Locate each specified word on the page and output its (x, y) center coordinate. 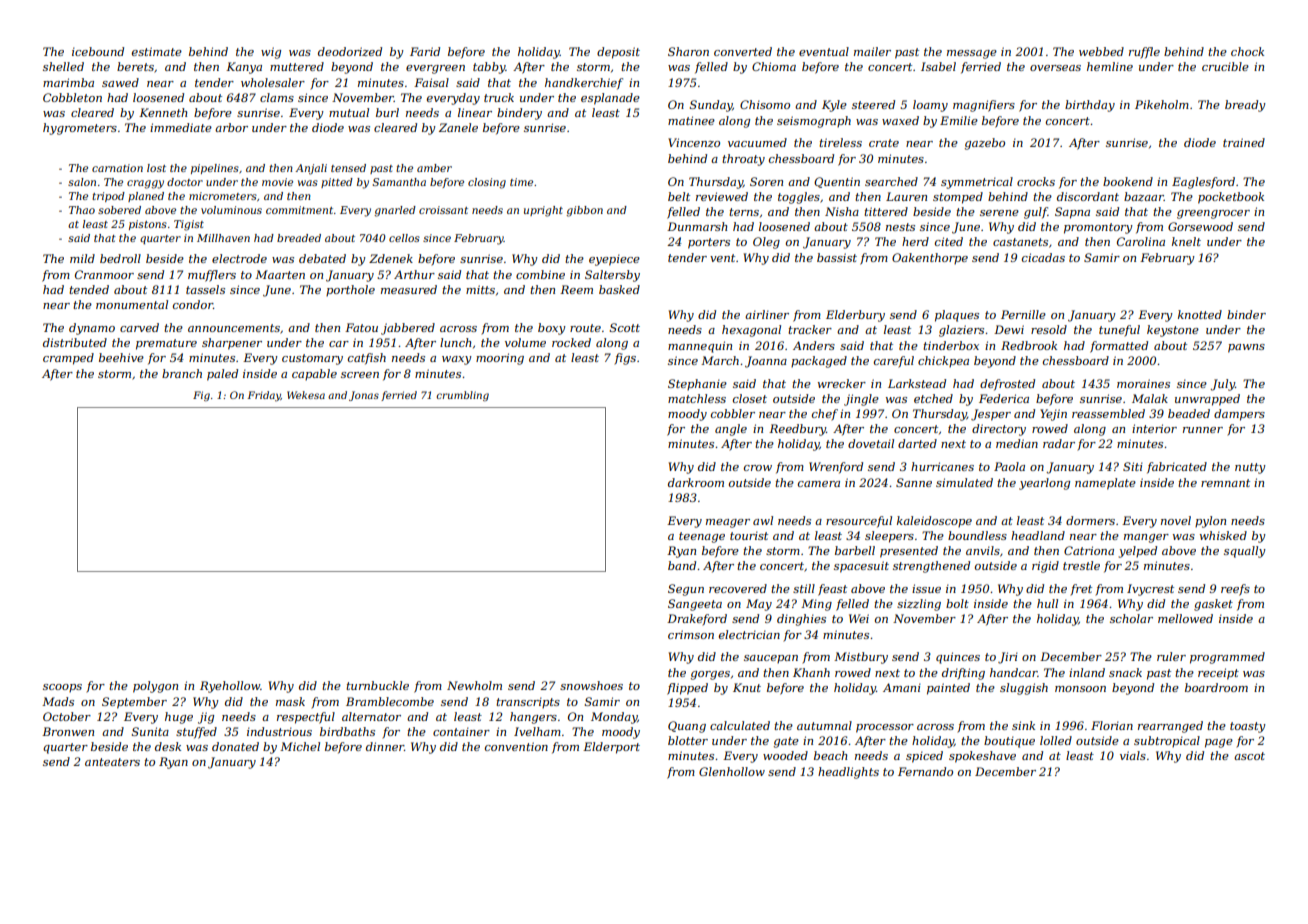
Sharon (688, 51)
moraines (1143, 383)
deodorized (350, 51)
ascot (1249, 756)
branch (182, 373)
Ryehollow (230, 687)
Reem (576, 289)
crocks (1036, 181)
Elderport (611, 748)
